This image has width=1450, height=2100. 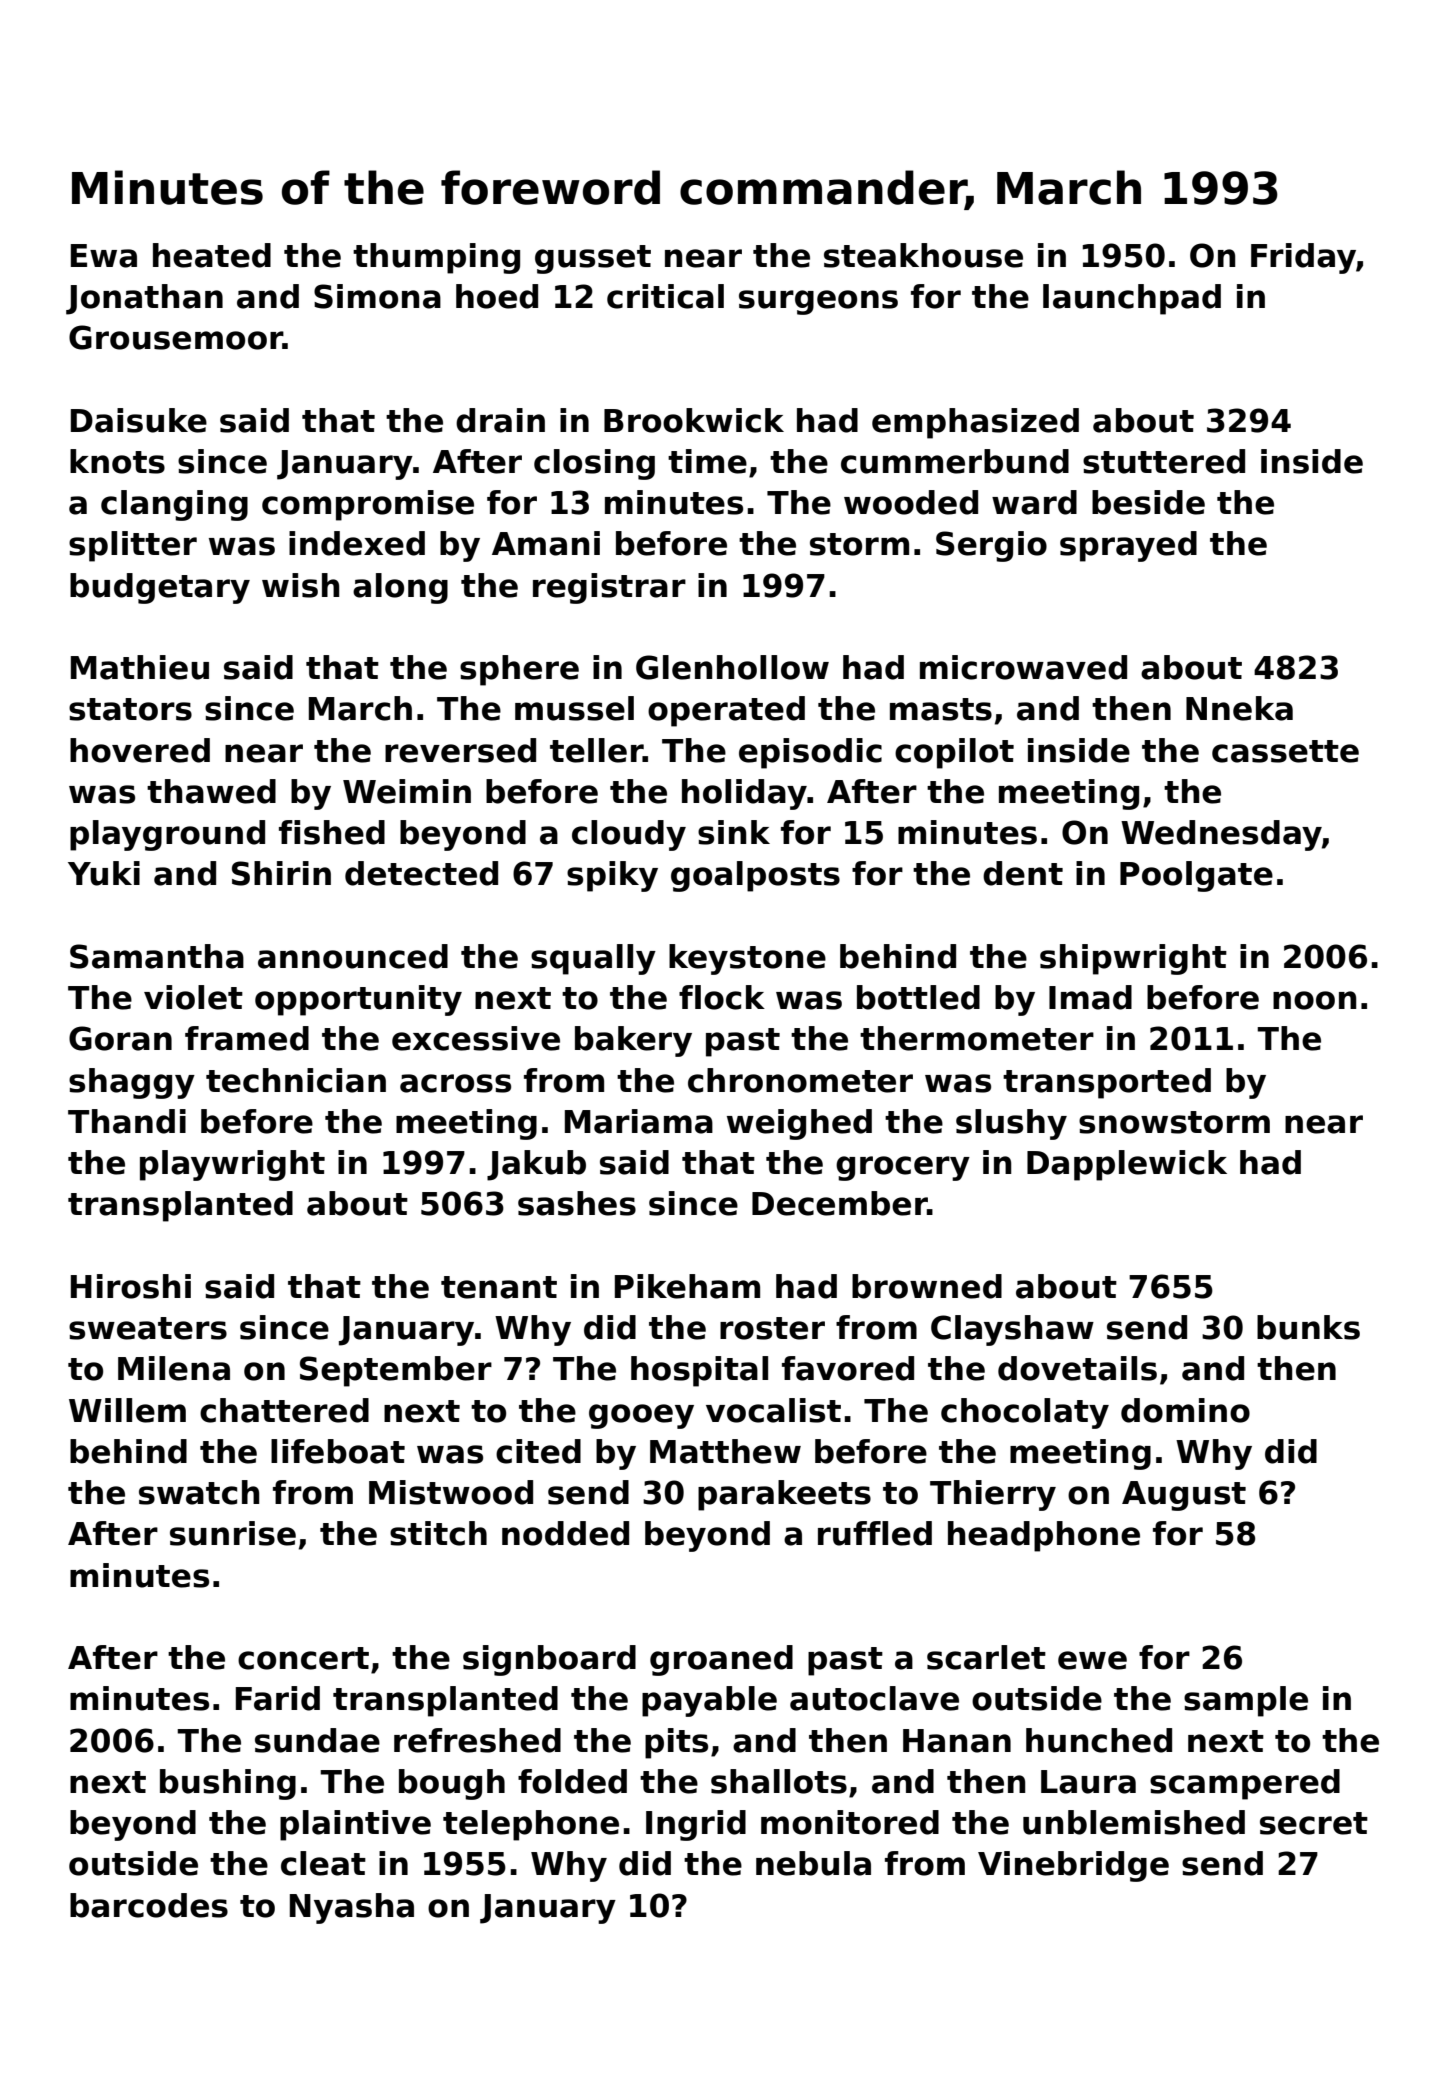 What do you see at coordinates (352, 1908) in the image?
I see `Nyasha` at bounding box center [352, 1908].
